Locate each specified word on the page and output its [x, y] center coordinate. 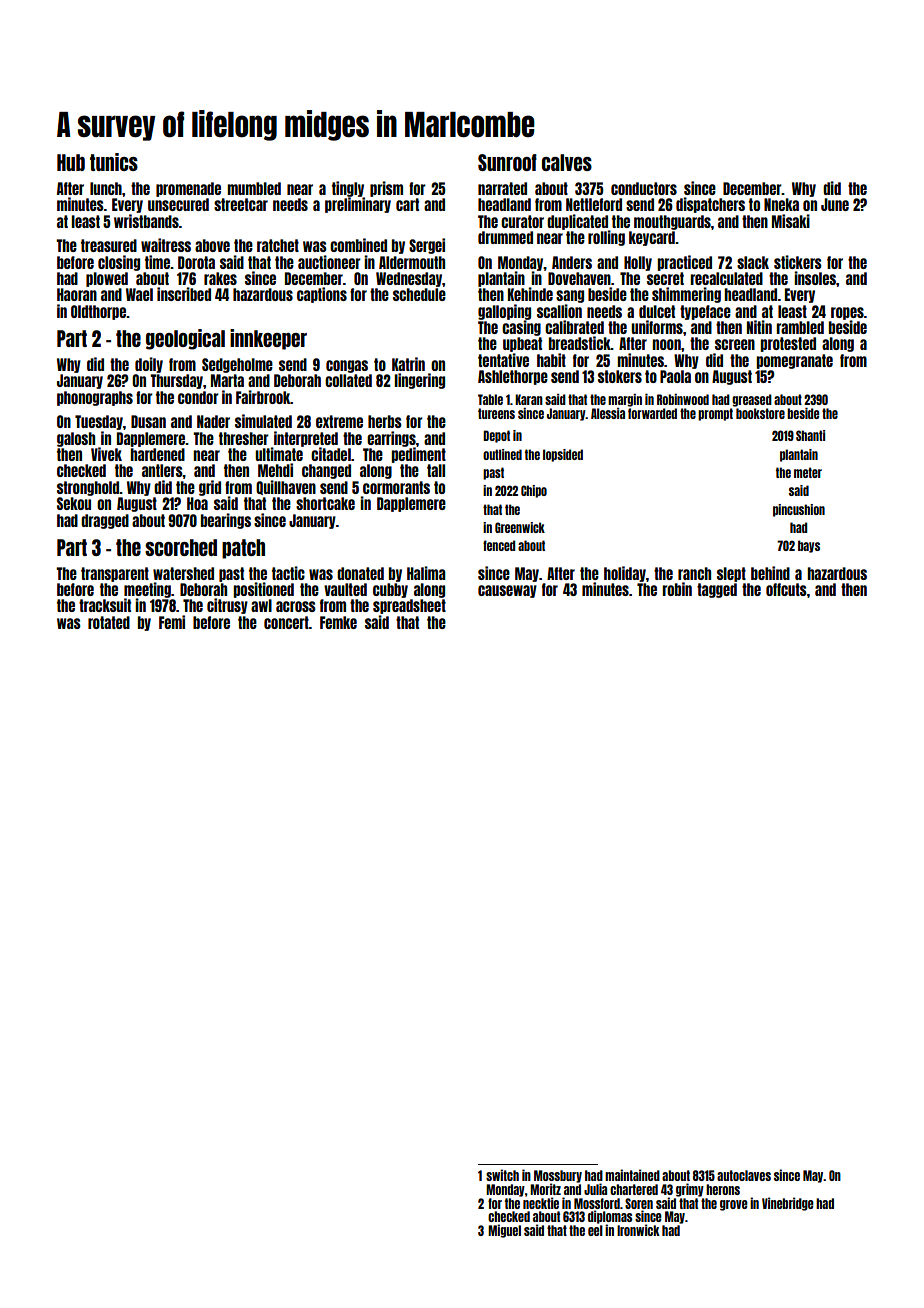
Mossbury [558, 1176]
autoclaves [744, 1175]
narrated [502, 188]
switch [502, 1175]
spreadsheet [409, 606]
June [835, 204]
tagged [717, 590]
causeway [507, 591]
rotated [109, 622]
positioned [263, 590]
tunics [114, 162]
